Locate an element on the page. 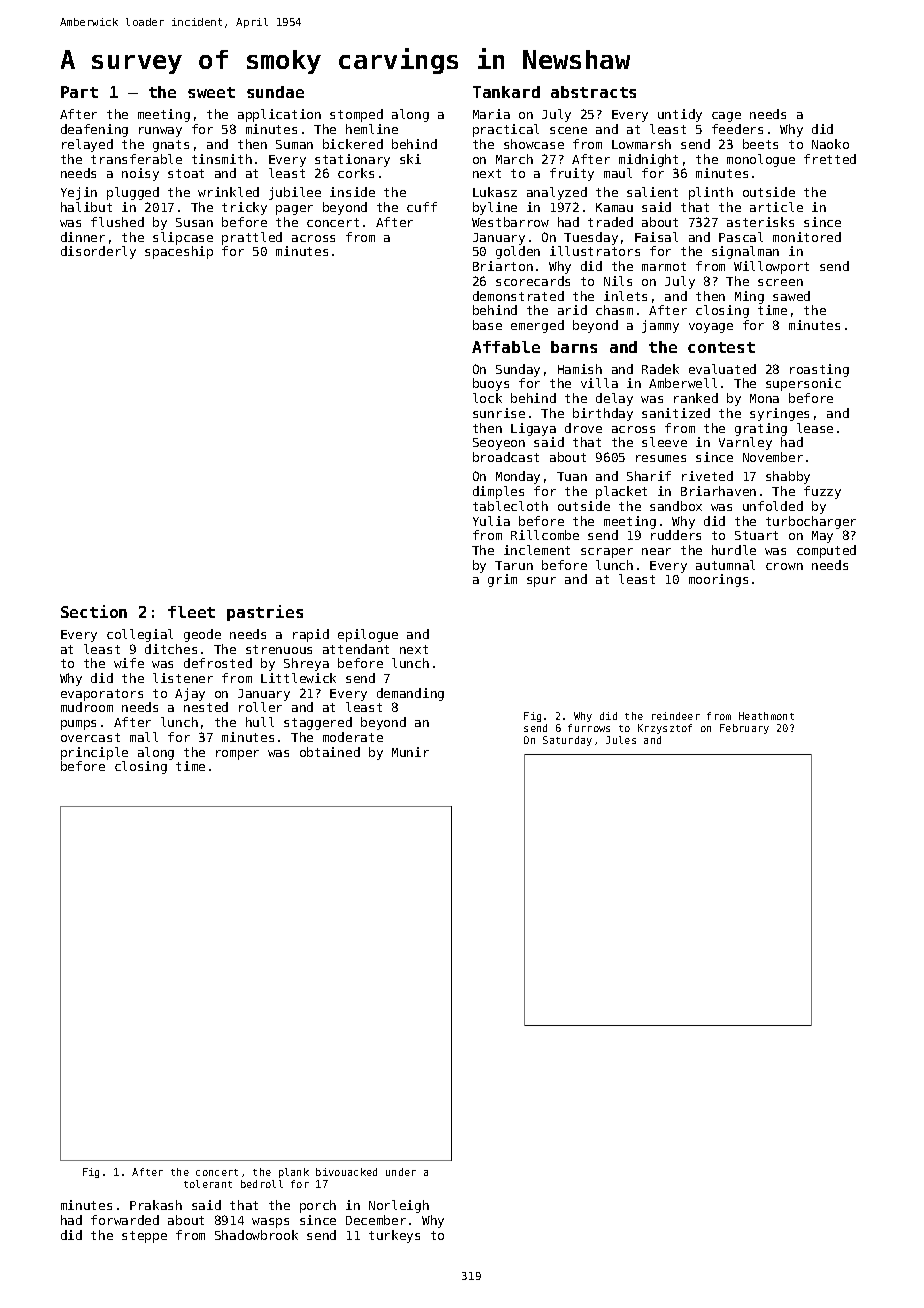 The image size is (924, 1308). Seoyeon is located at coordinates (499, 444).
